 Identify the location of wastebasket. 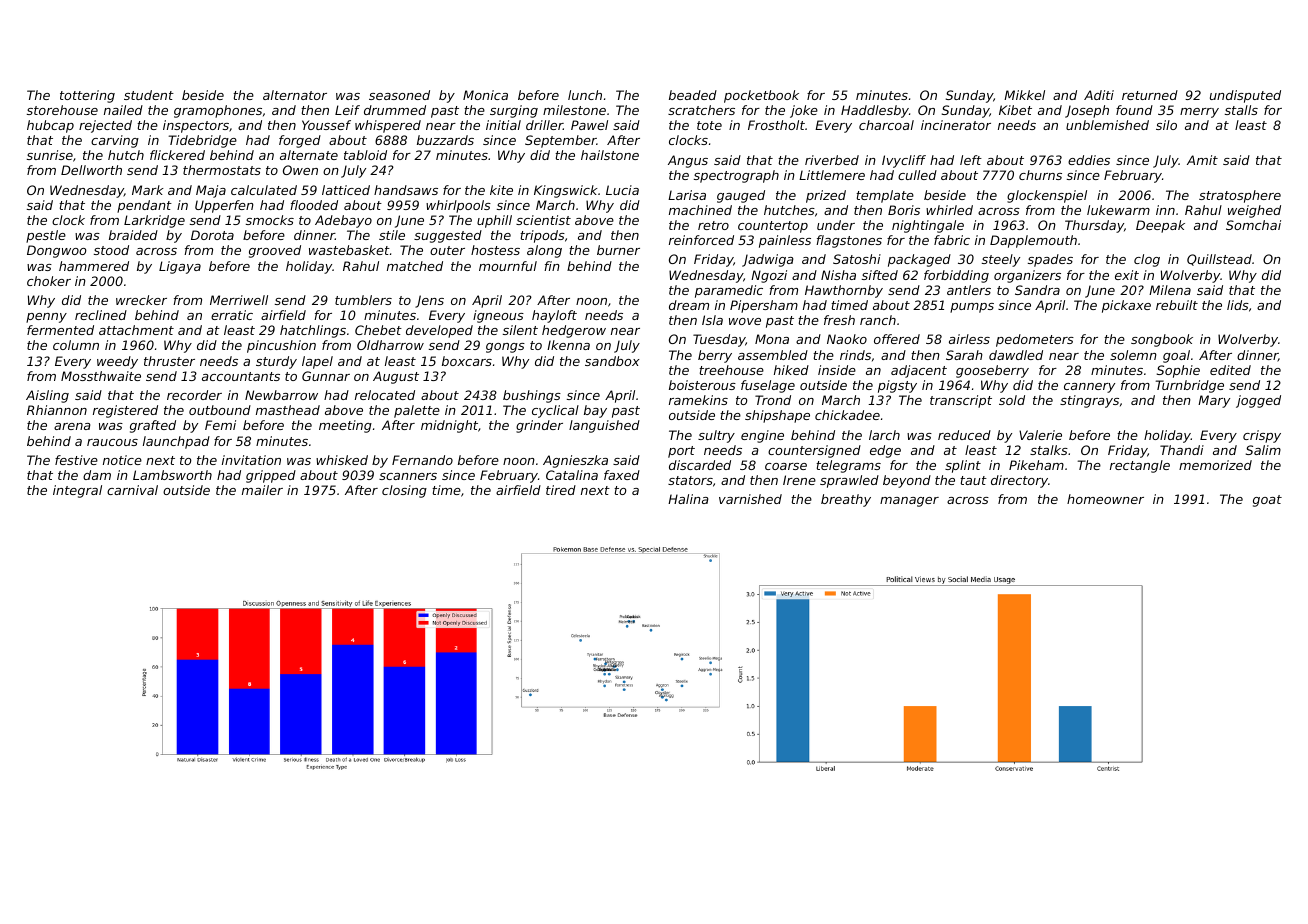
(349, 250).
